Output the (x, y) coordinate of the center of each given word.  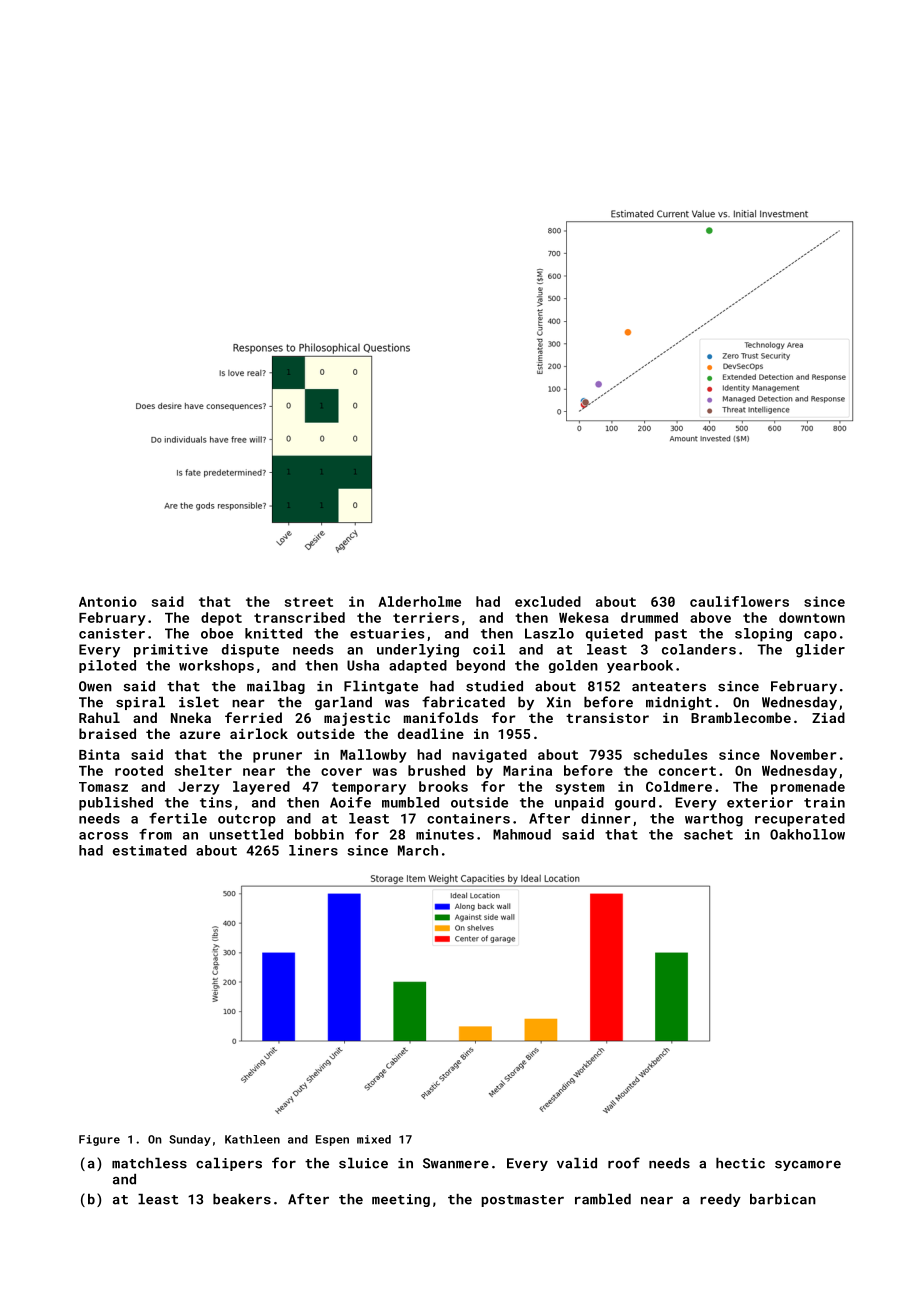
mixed (374, 1139)
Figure (99, 1140)
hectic (740, 1163)
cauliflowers (739, 601)
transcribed (299, 617)
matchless (149, 1163)
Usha (363, 665)
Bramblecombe (741, 717)
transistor (607, 718)
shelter (203, 770)
